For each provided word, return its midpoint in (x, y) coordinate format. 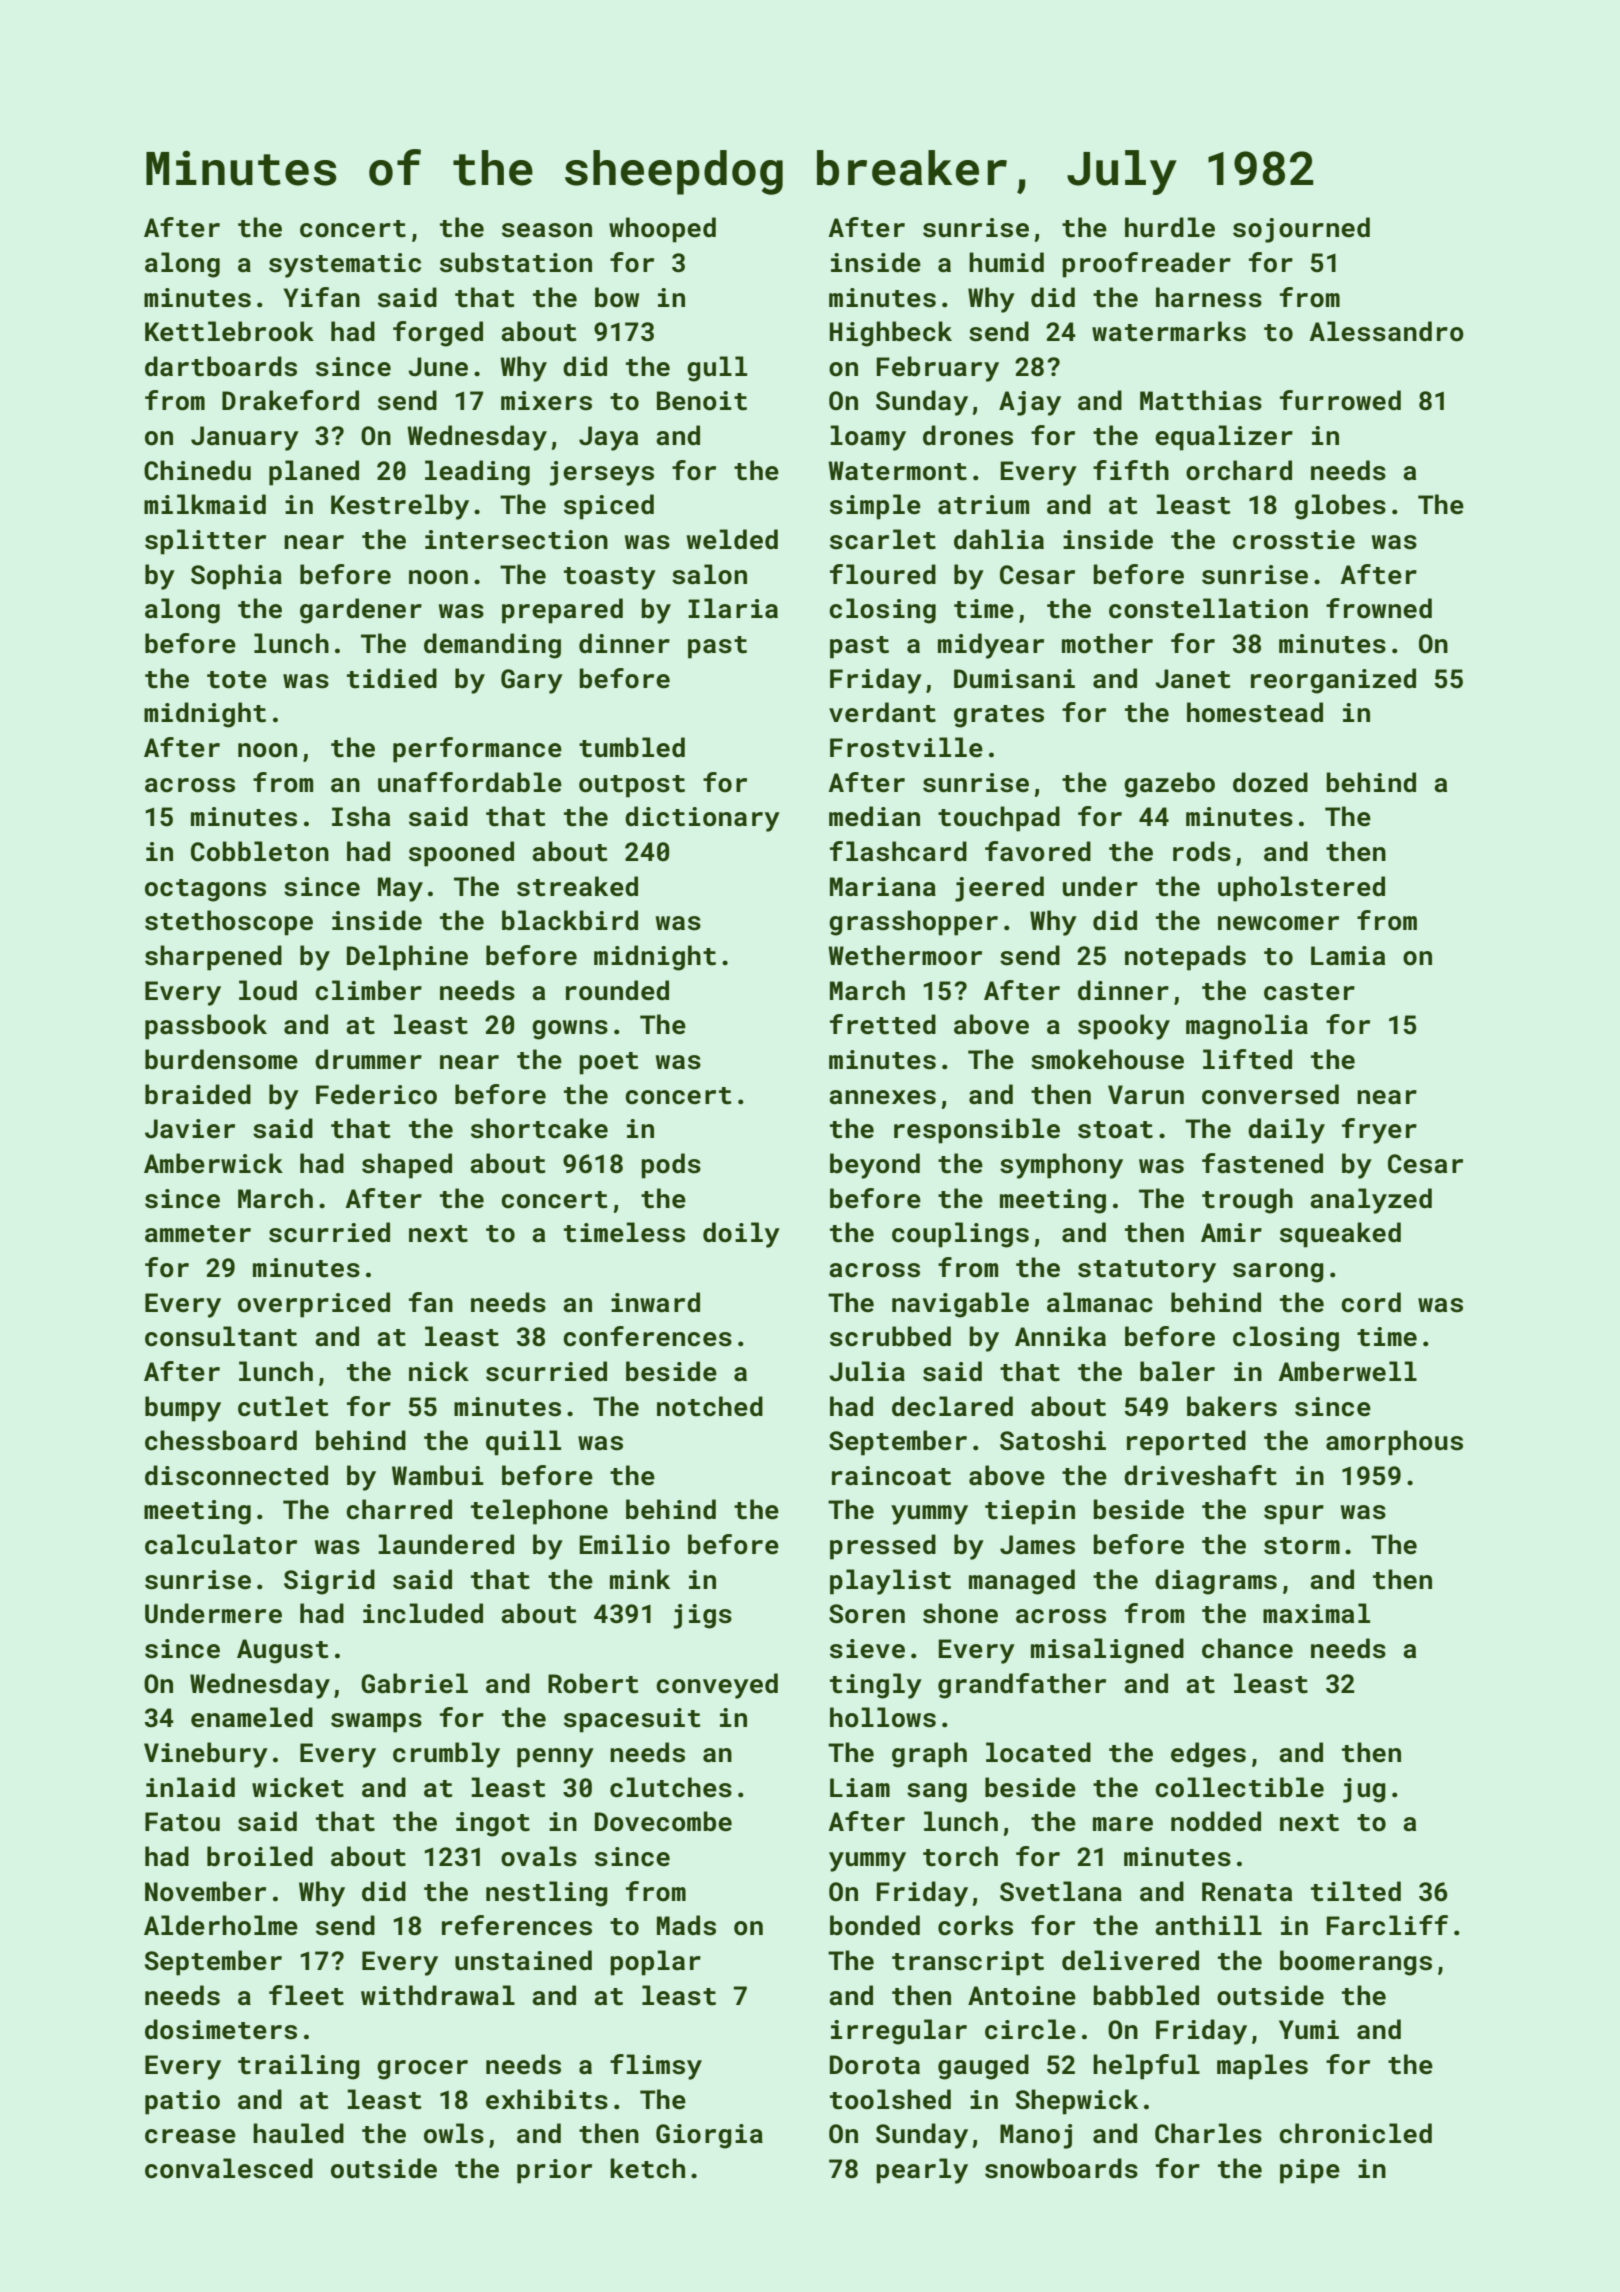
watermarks (1169, 331)
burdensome (221, 1059)
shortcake (539, 1128)
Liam (860, 1788)
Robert (593, 1683)
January (245, 438)
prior (554, 2171)
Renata (1247, 1892)
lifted (1247, 1059)
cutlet (283, 1406)
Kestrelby (400, 507)
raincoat (891, 1476)
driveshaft (1200, 1475)
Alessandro (1386, 331)
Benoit (702, 401)
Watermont (897, 471)
